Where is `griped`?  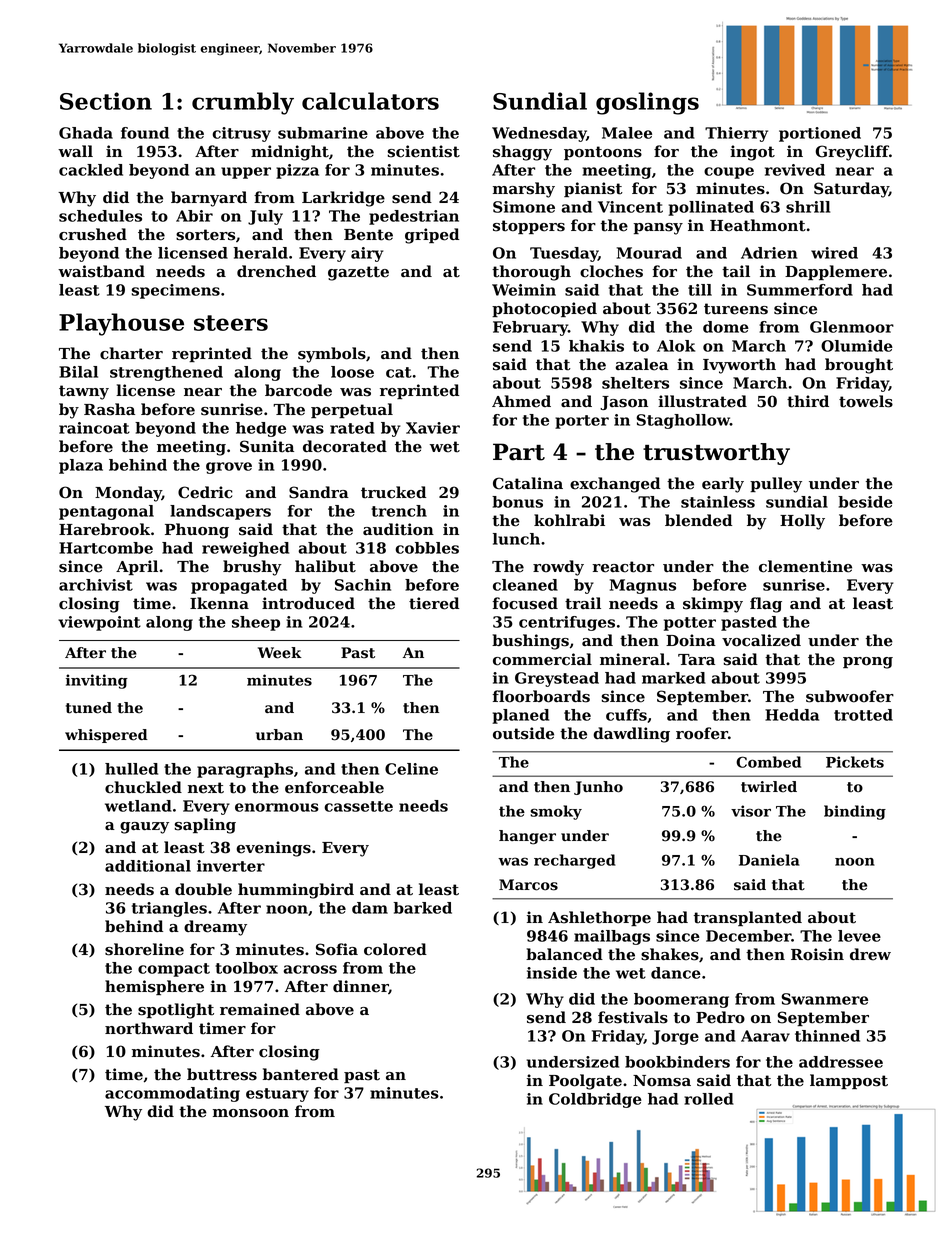 griped is located at coordinates (432, 236).
